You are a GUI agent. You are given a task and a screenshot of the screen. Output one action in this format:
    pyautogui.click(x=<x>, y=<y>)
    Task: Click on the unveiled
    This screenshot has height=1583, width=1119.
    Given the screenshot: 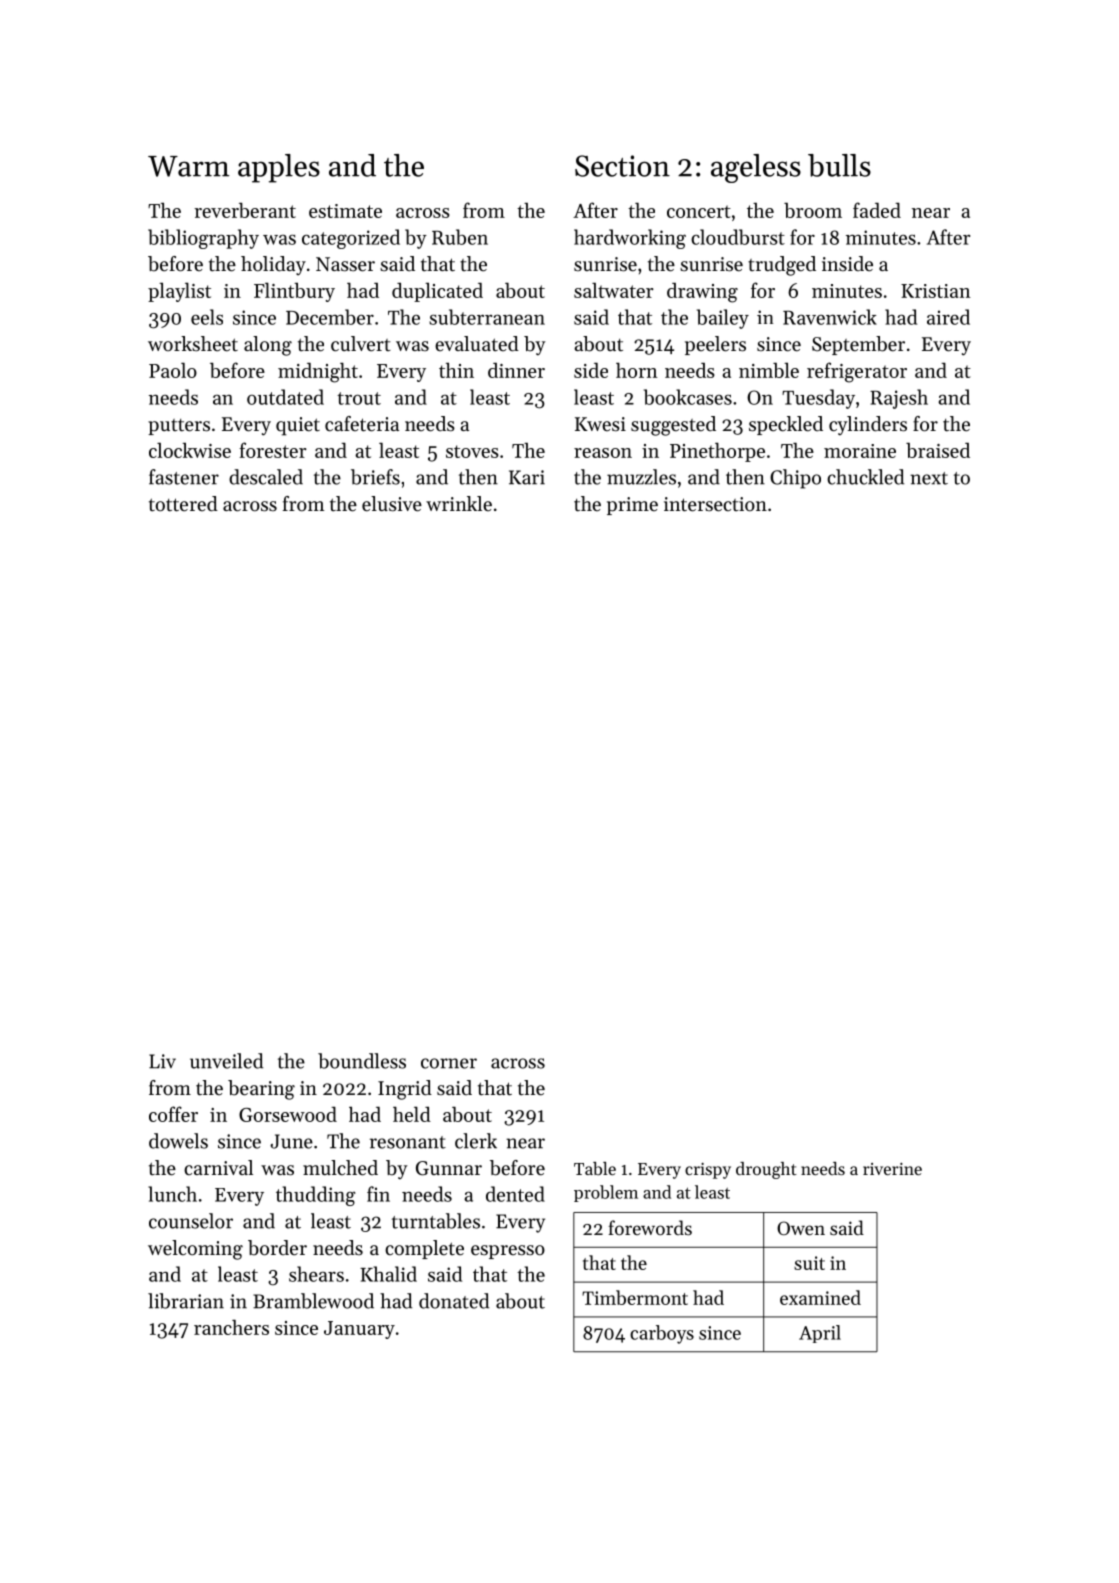 What is the action you would take?
    pyautogui.click(x=226, y=1061)
